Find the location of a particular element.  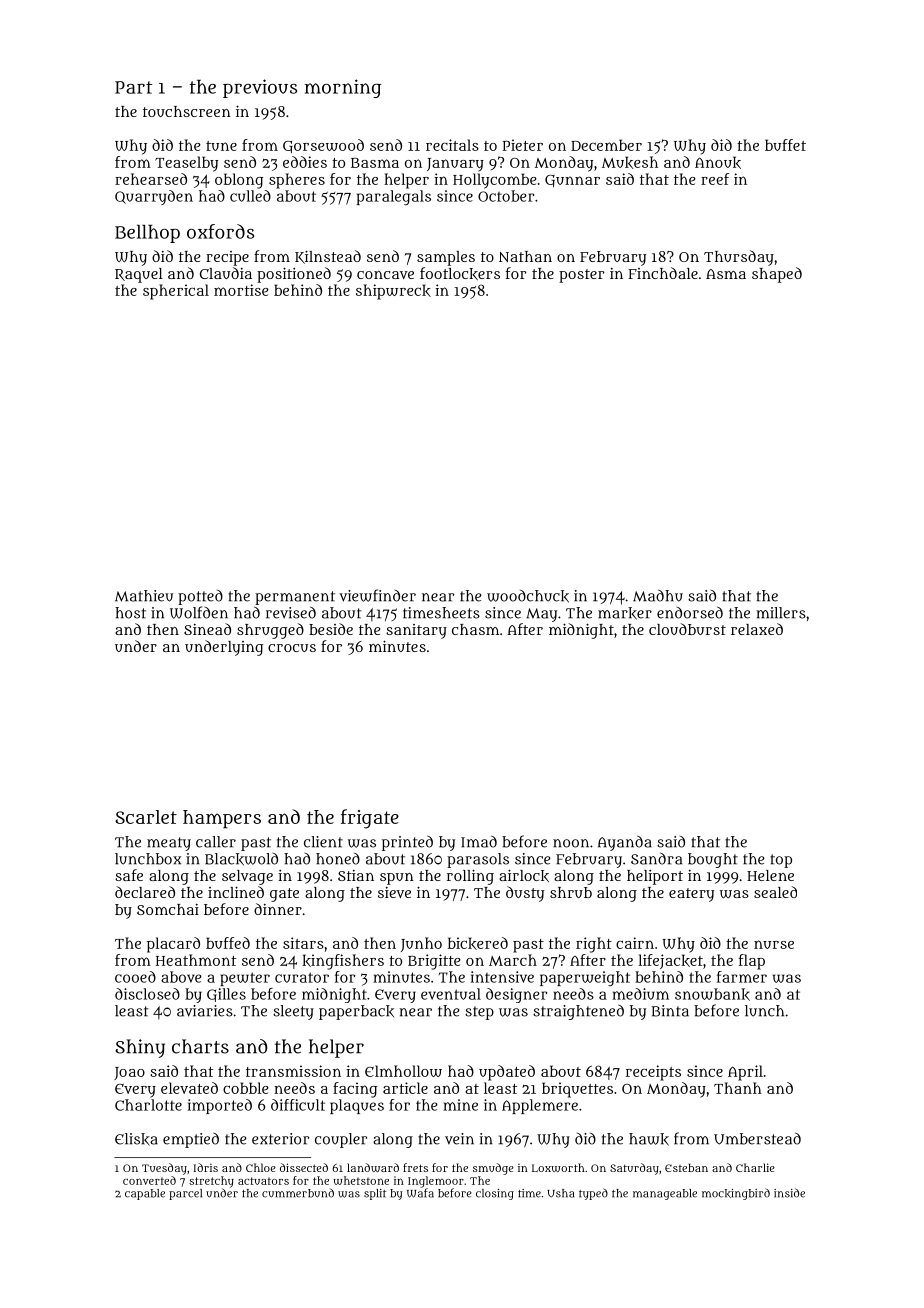

Madhu is located at coordinates (658, 595).
